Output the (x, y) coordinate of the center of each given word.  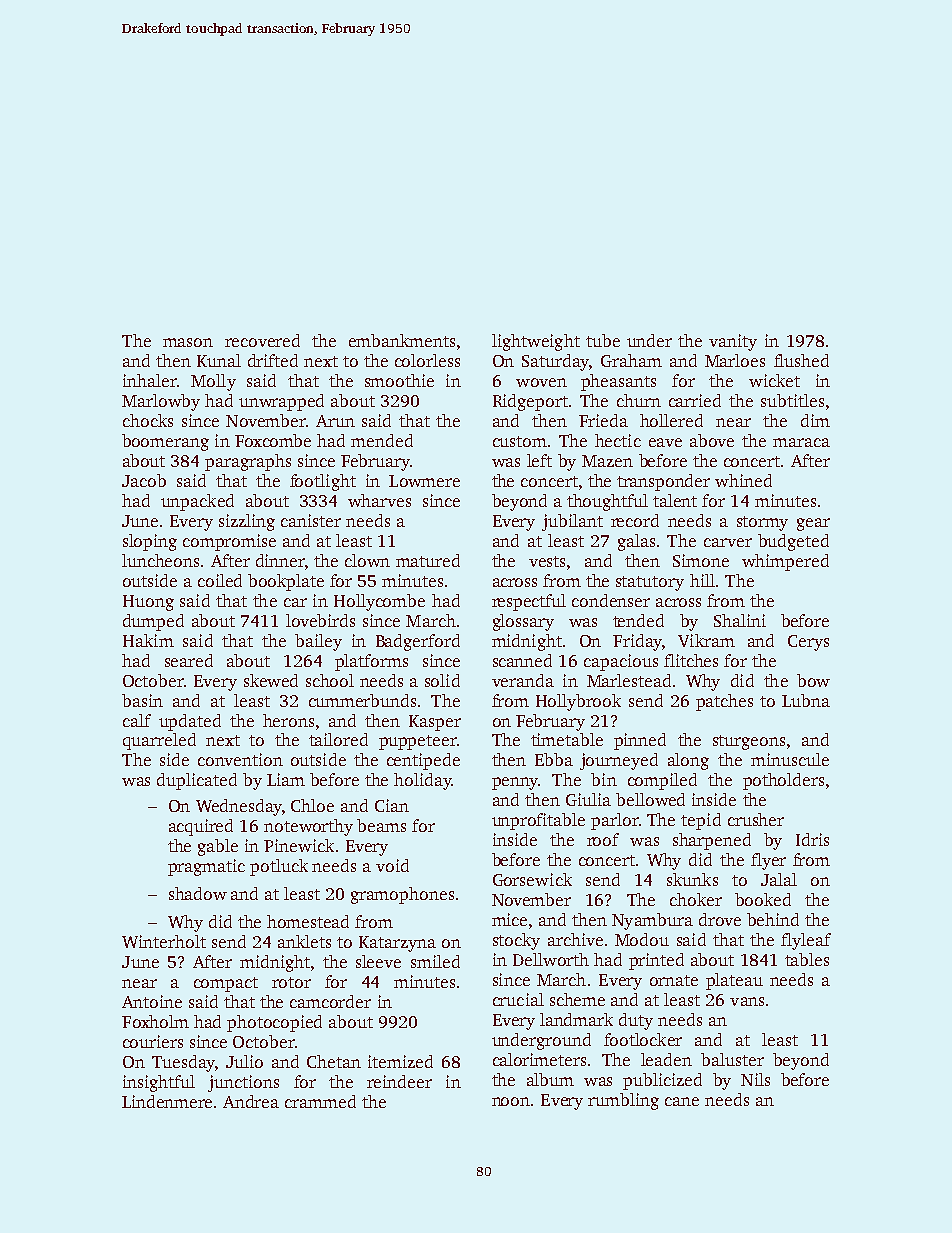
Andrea (251, 1101)
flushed (801, 360)
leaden (666, 1059)
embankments (402, 340)
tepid (701, 821)
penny (515, 783)
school (330, 680)
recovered (262, 340)
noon (511, 1101)
